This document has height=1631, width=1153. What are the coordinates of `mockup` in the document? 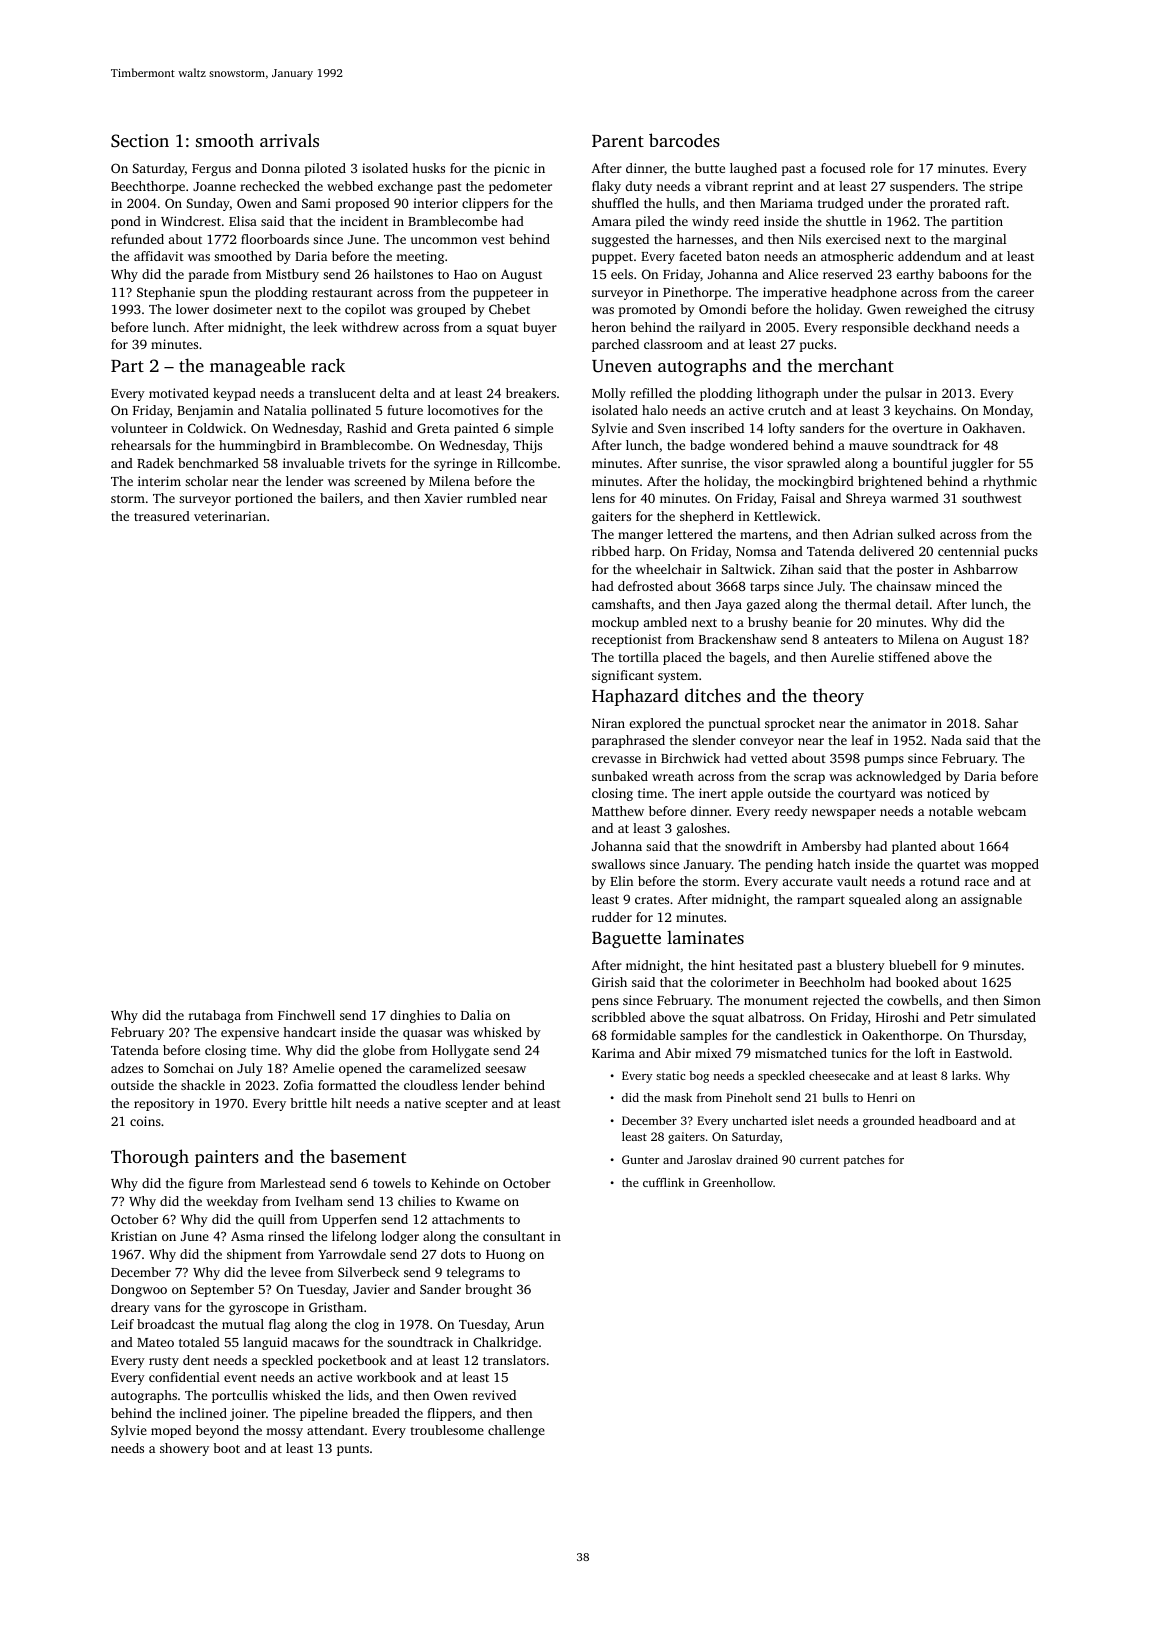 It's located at (615, 623).
